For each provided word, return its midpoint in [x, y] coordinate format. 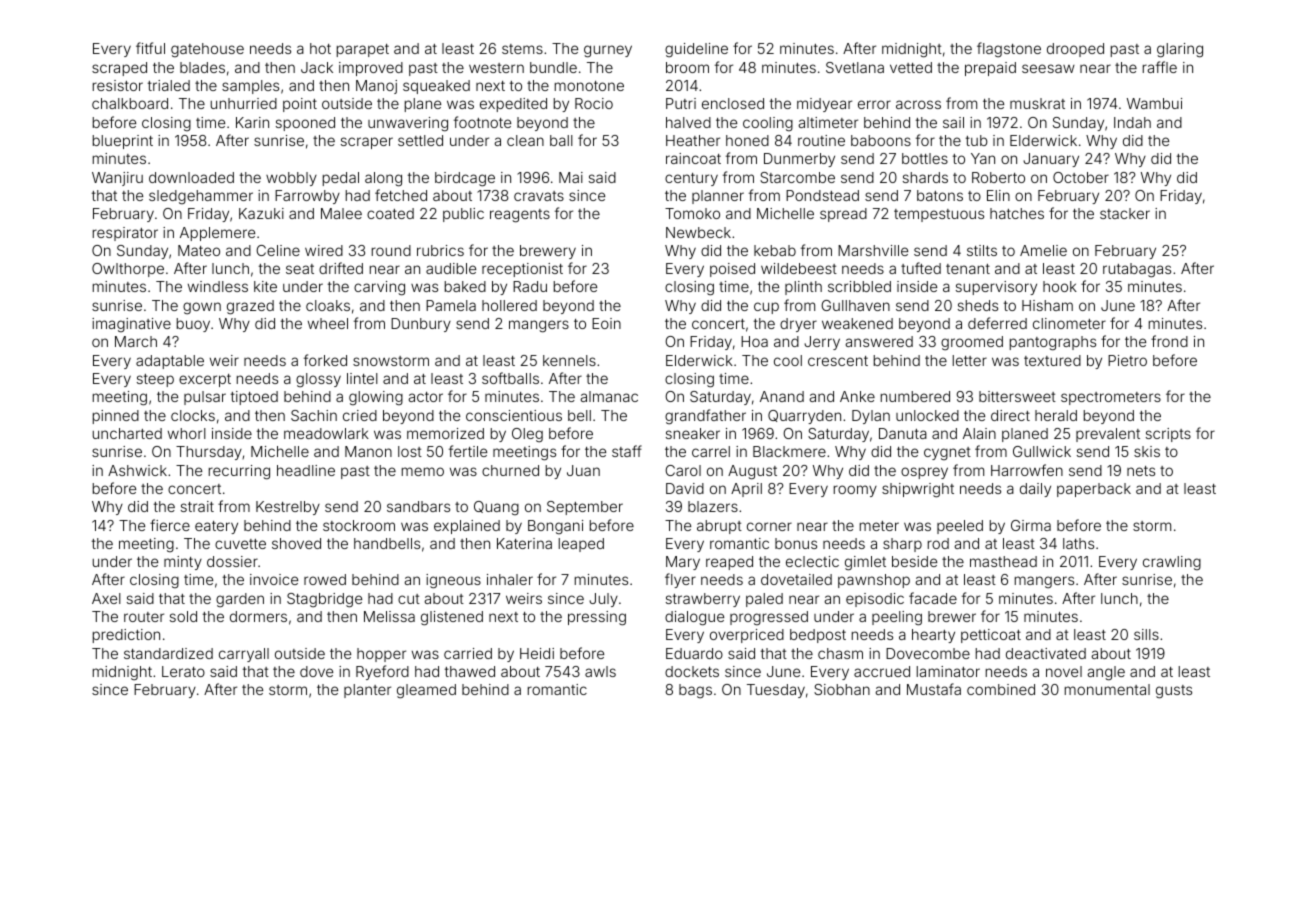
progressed [769, 618]
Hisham [1047, 305]
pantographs [1053, 343]
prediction [126, 636]
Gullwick [1042, 451]
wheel [328, 323]
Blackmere [789, 451]
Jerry [822, 343]
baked [465, 286]
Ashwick [137, 470]
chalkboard [130, 103]
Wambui [1154, 103]
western [496, 68]
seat [300, 269]
